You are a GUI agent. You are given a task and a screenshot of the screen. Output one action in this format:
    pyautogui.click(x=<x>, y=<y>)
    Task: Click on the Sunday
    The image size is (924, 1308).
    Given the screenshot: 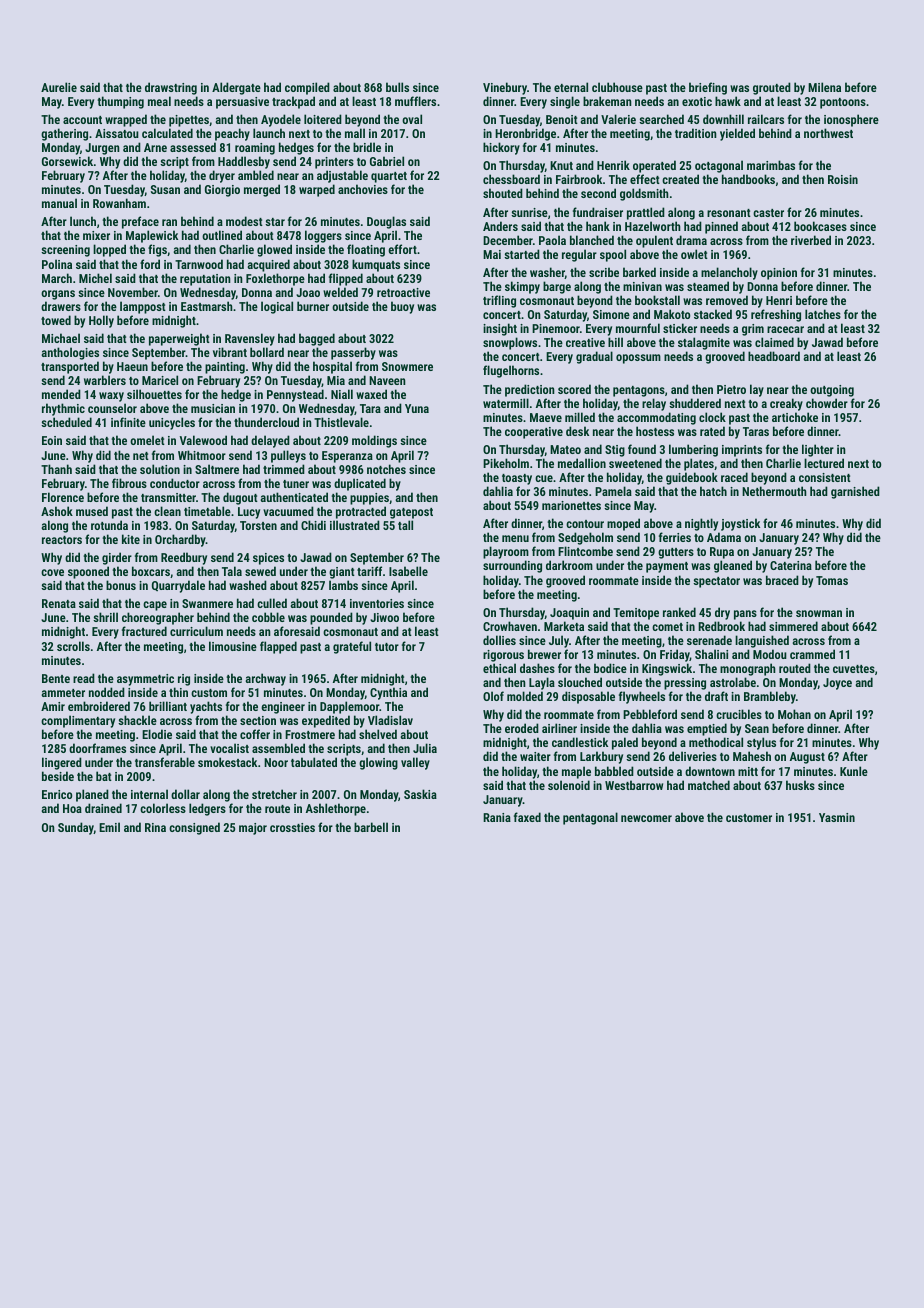 What is the action you would take?
    pyautogui.click(x=76, y=828)
